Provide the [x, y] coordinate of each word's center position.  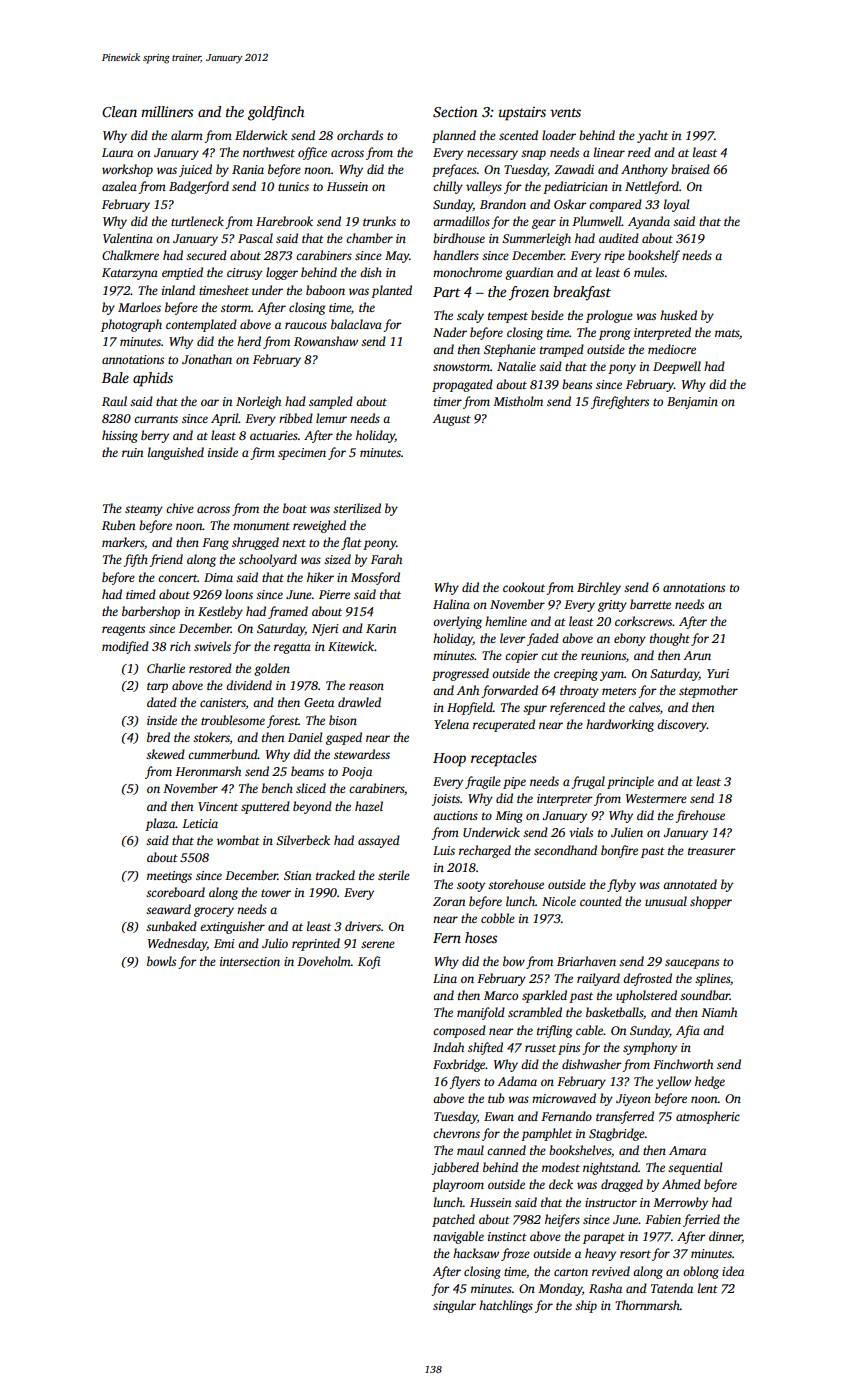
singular [454, 1306]
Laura [117, 152]
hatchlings [506, 1306]
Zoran [449, 901]
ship [586, 1306]
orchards [360, 135]
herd [249, 341]
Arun [697, 655]
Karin [381, 628]
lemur [331, 418]
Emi [224, 943]
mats [727, 333]
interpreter [565, 800]
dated [162, 702]
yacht [652, 136]
